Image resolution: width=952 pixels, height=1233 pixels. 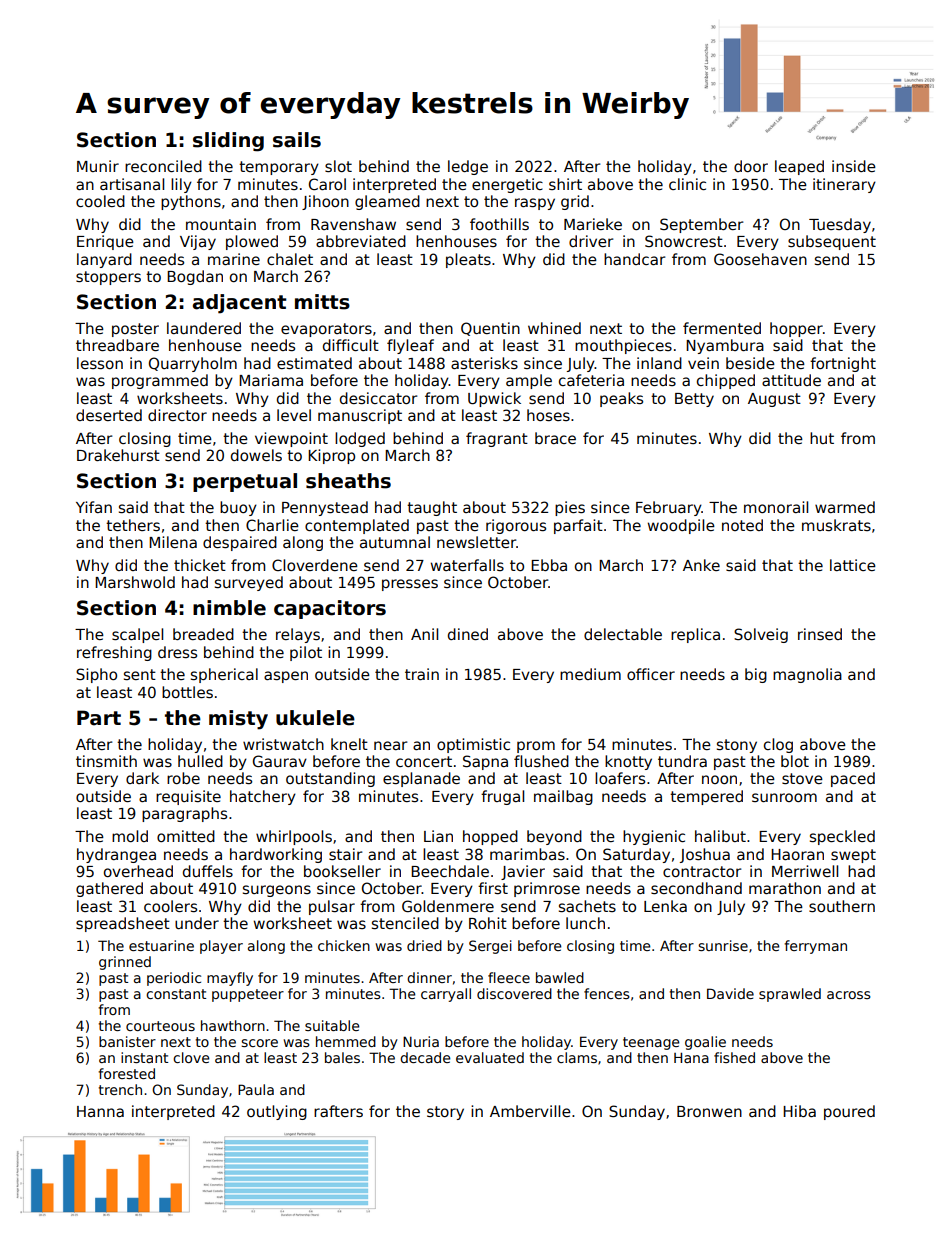 What do you see at coordinates (183, 778) in the document?
I see `robe` at bounding box center [183, 778].
